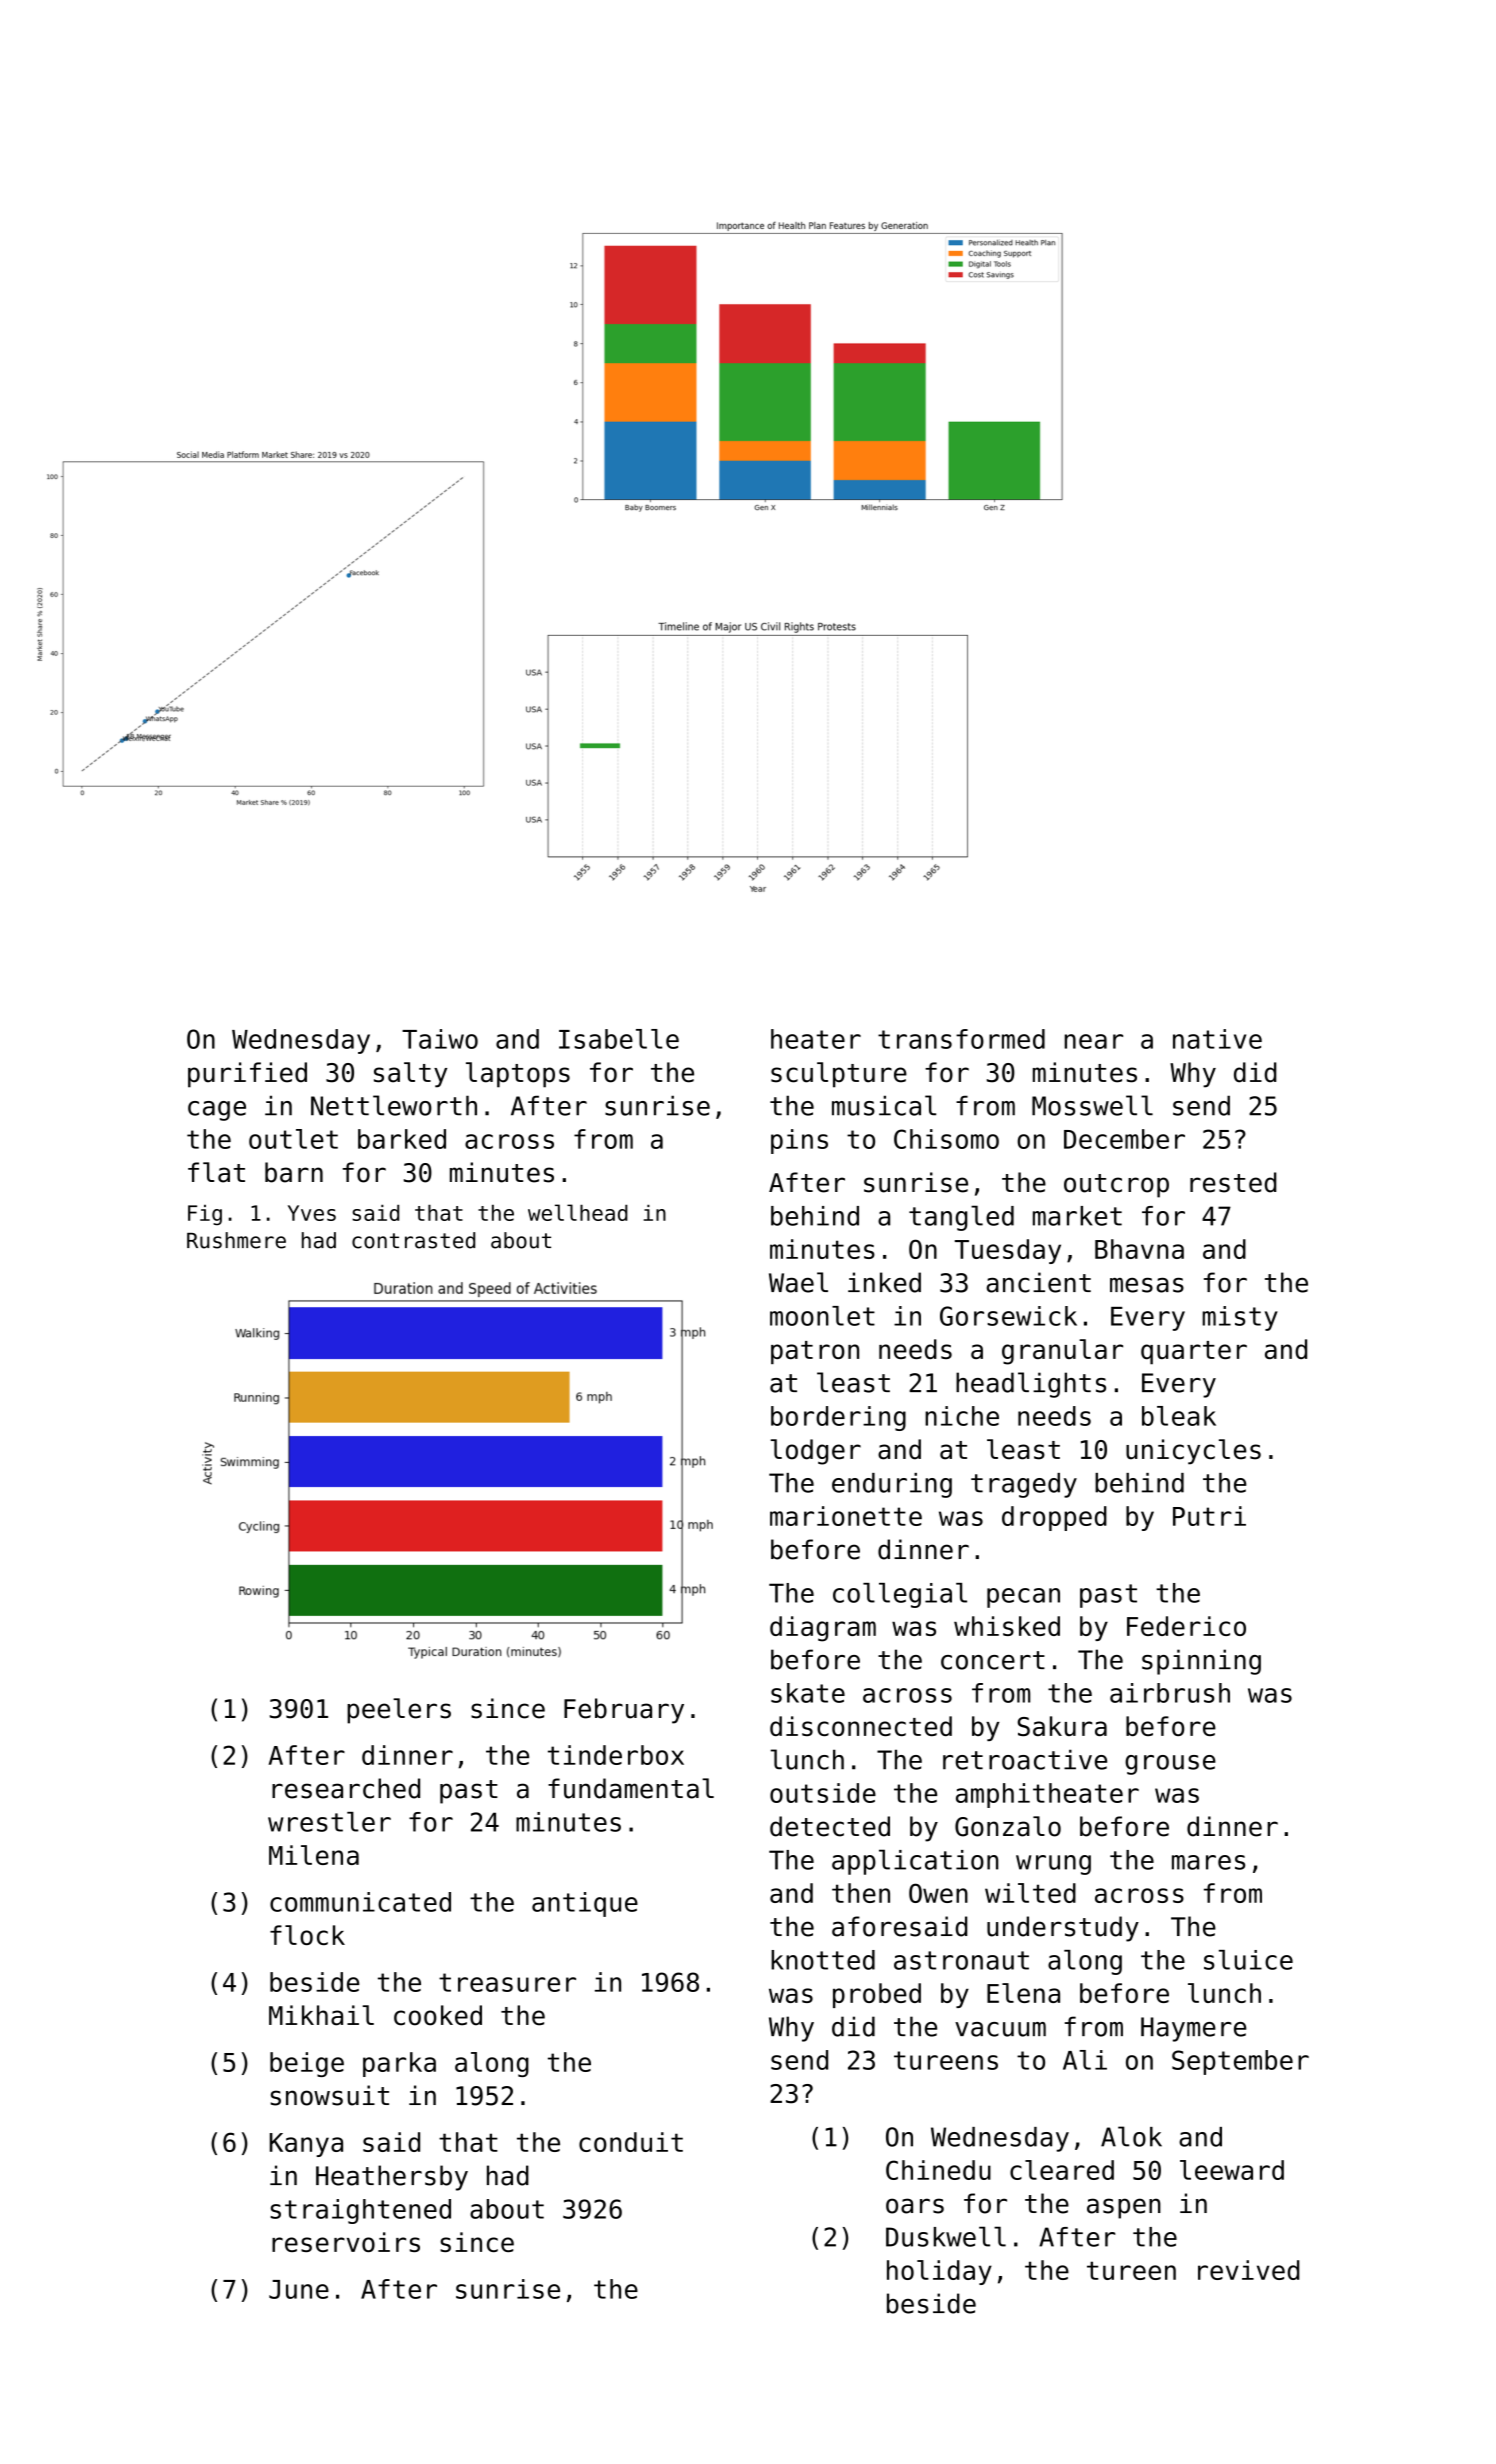 This screenshot has height=2464, width=1496. What do you see at coordinates (631, 2142) in the screenshot?
I see `conduit` at bounding box center [631, 2142].
